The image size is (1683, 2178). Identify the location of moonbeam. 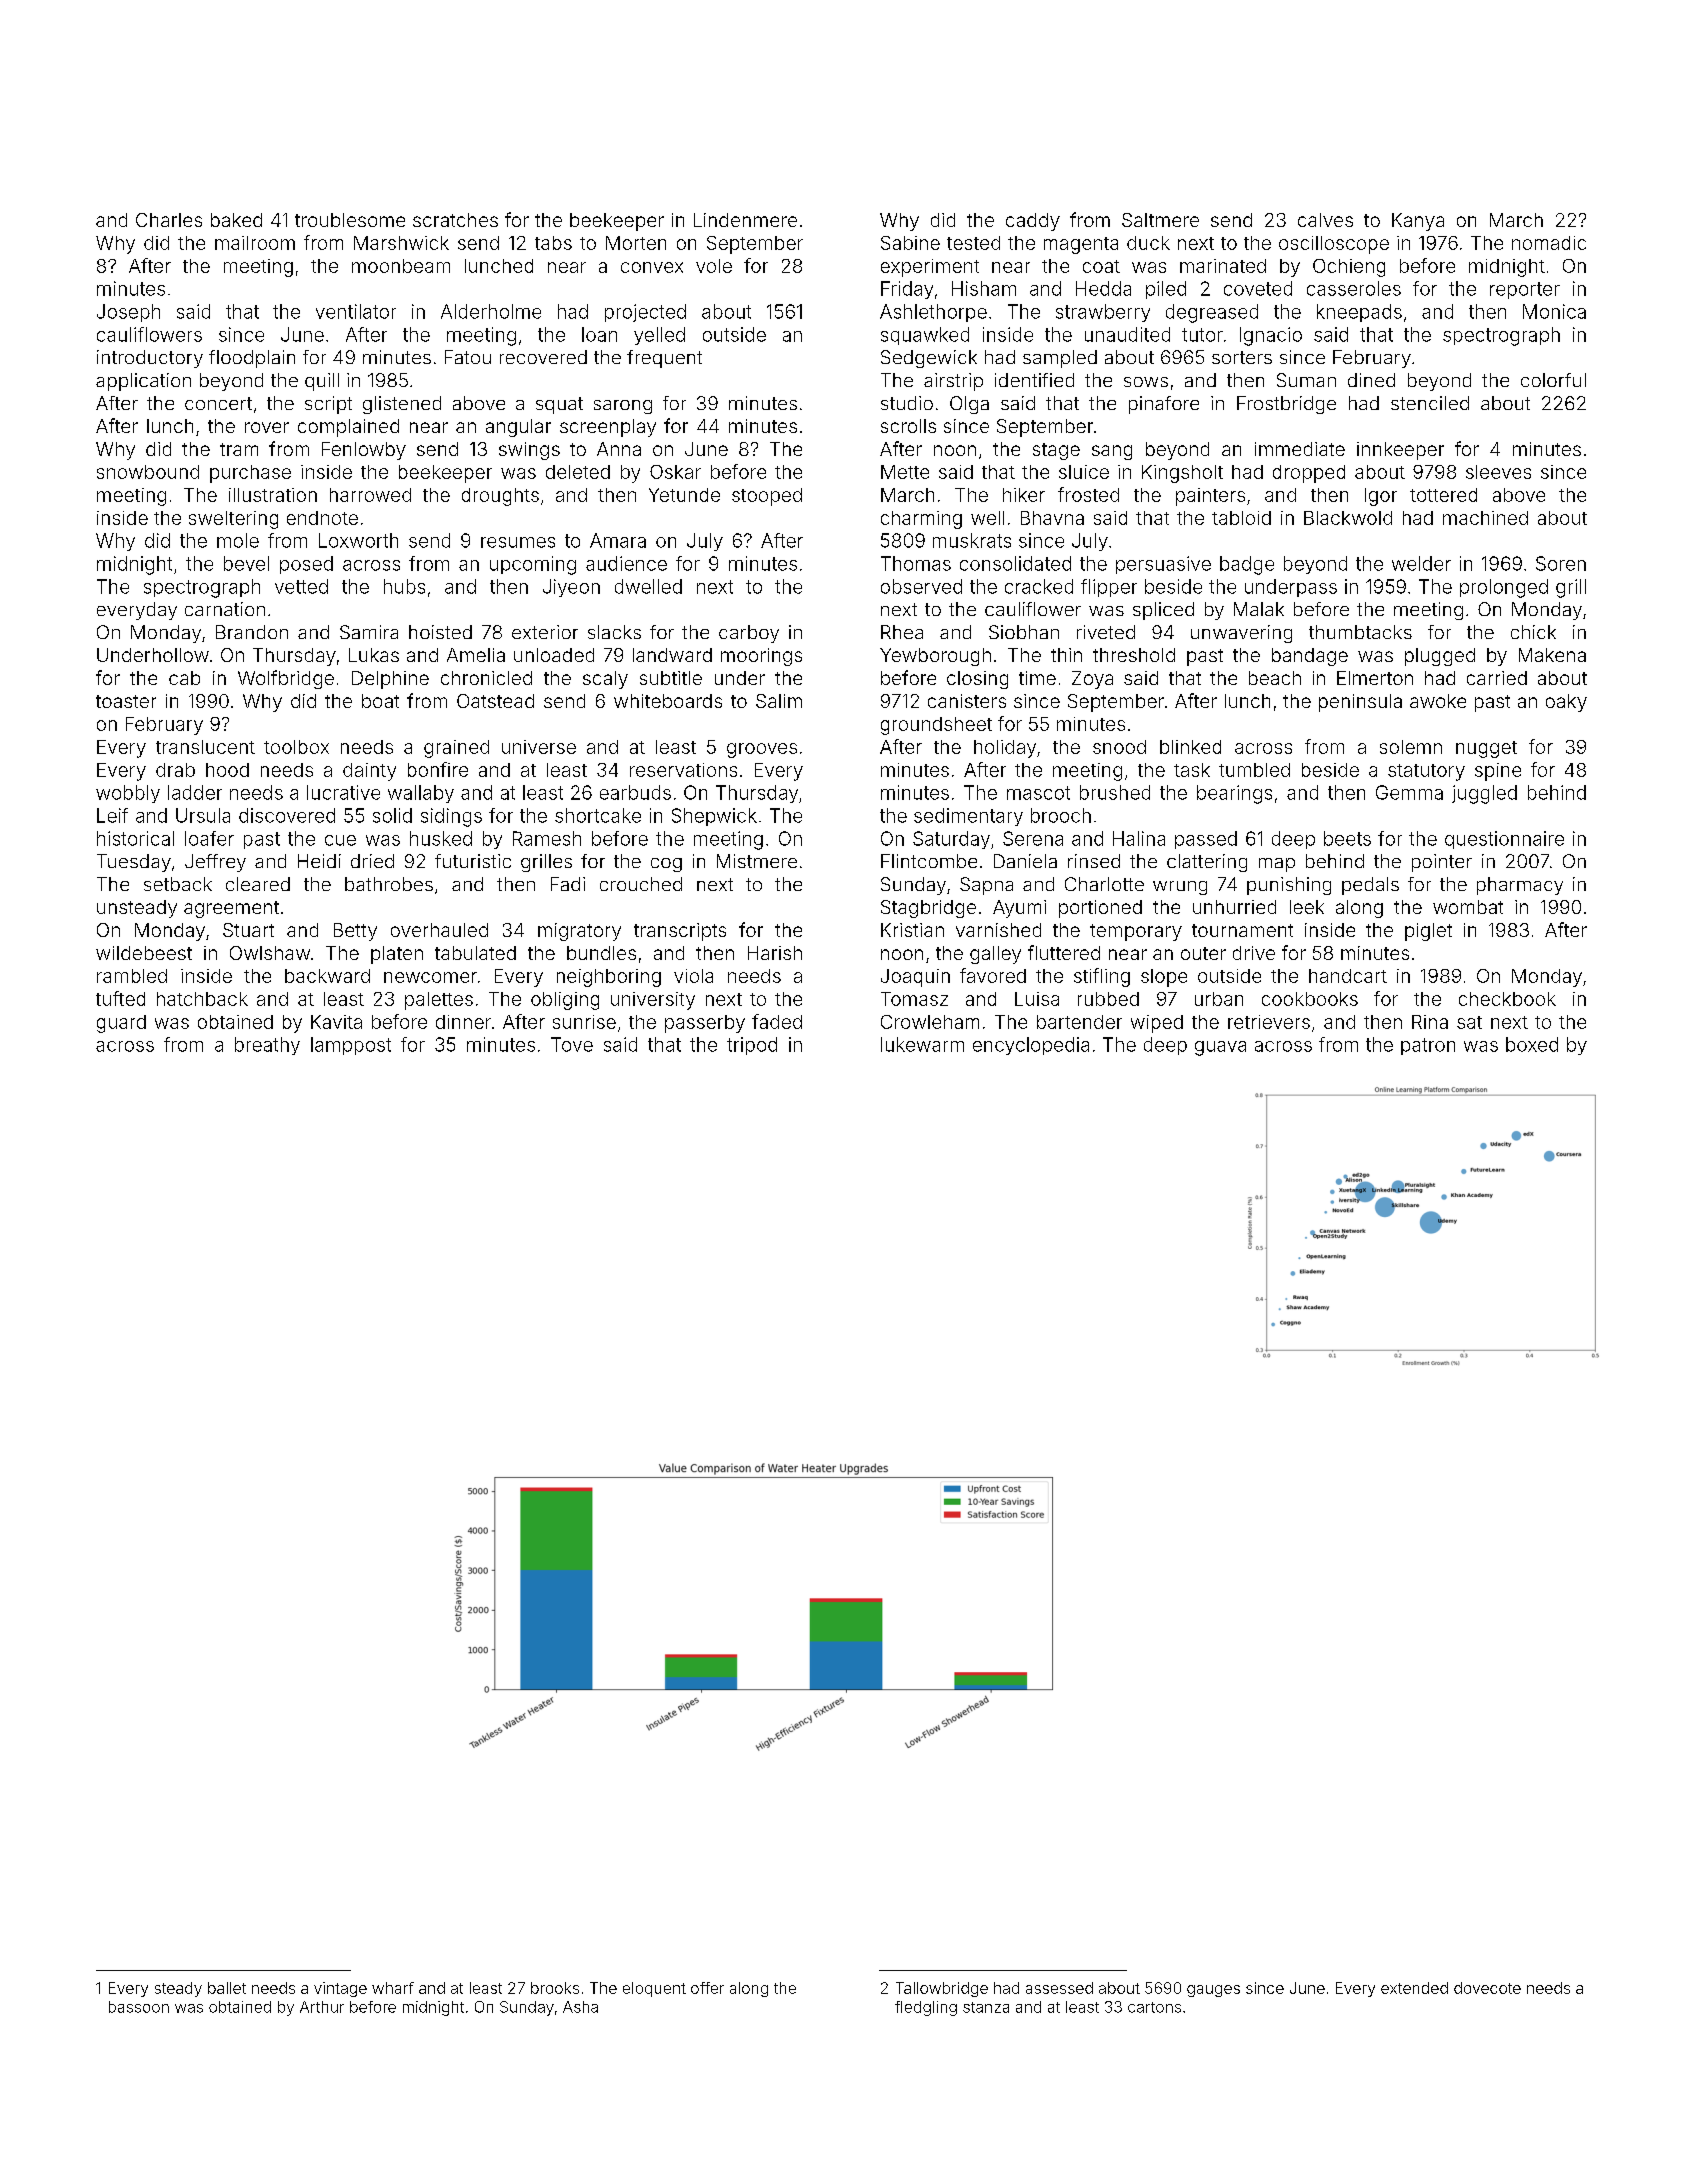
(401, 266).
